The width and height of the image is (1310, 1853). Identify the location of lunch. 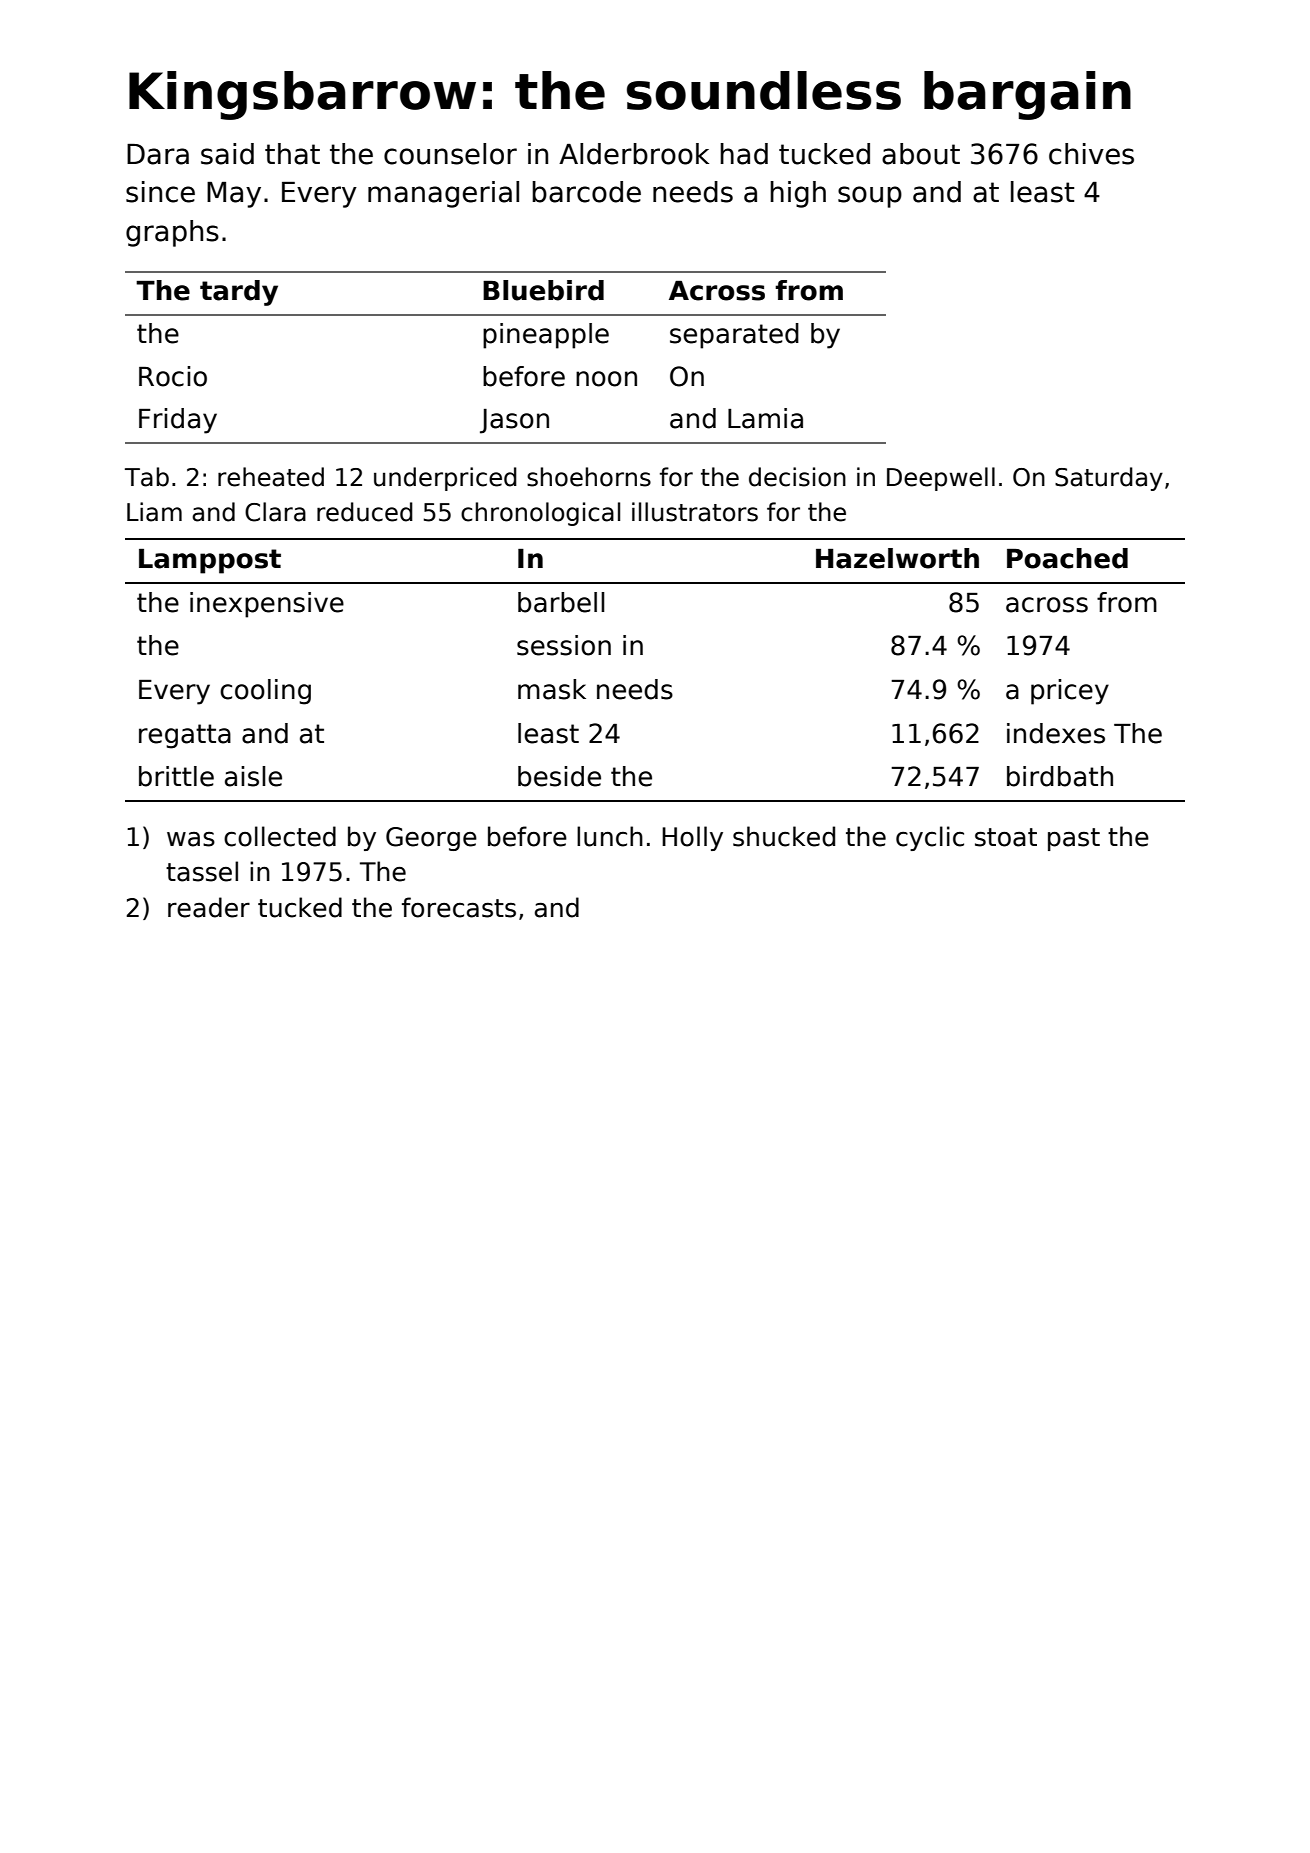
(610, 836).
